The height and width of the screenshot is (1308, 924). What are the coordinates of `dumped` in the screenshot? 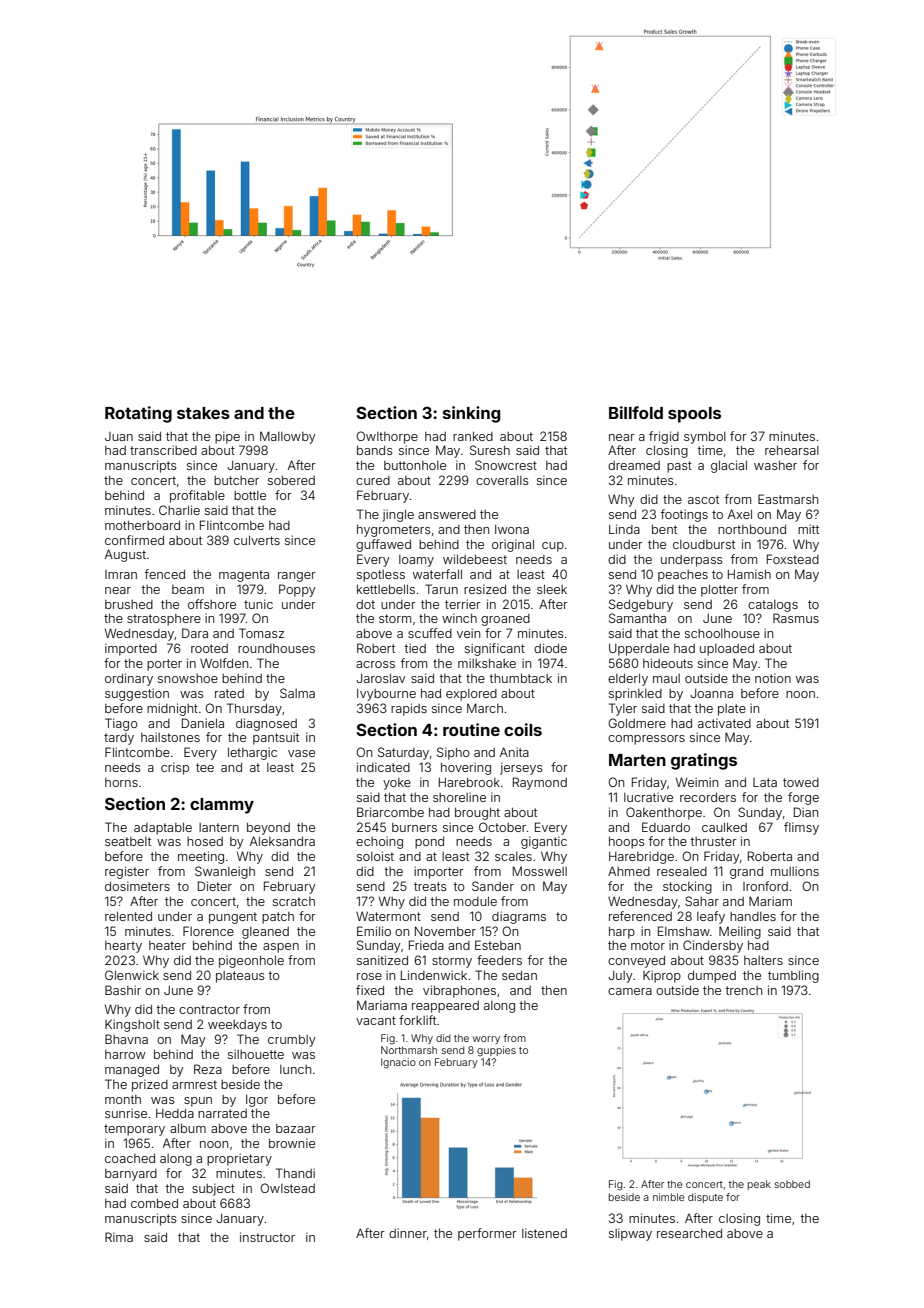 It's located at (712, 977).
